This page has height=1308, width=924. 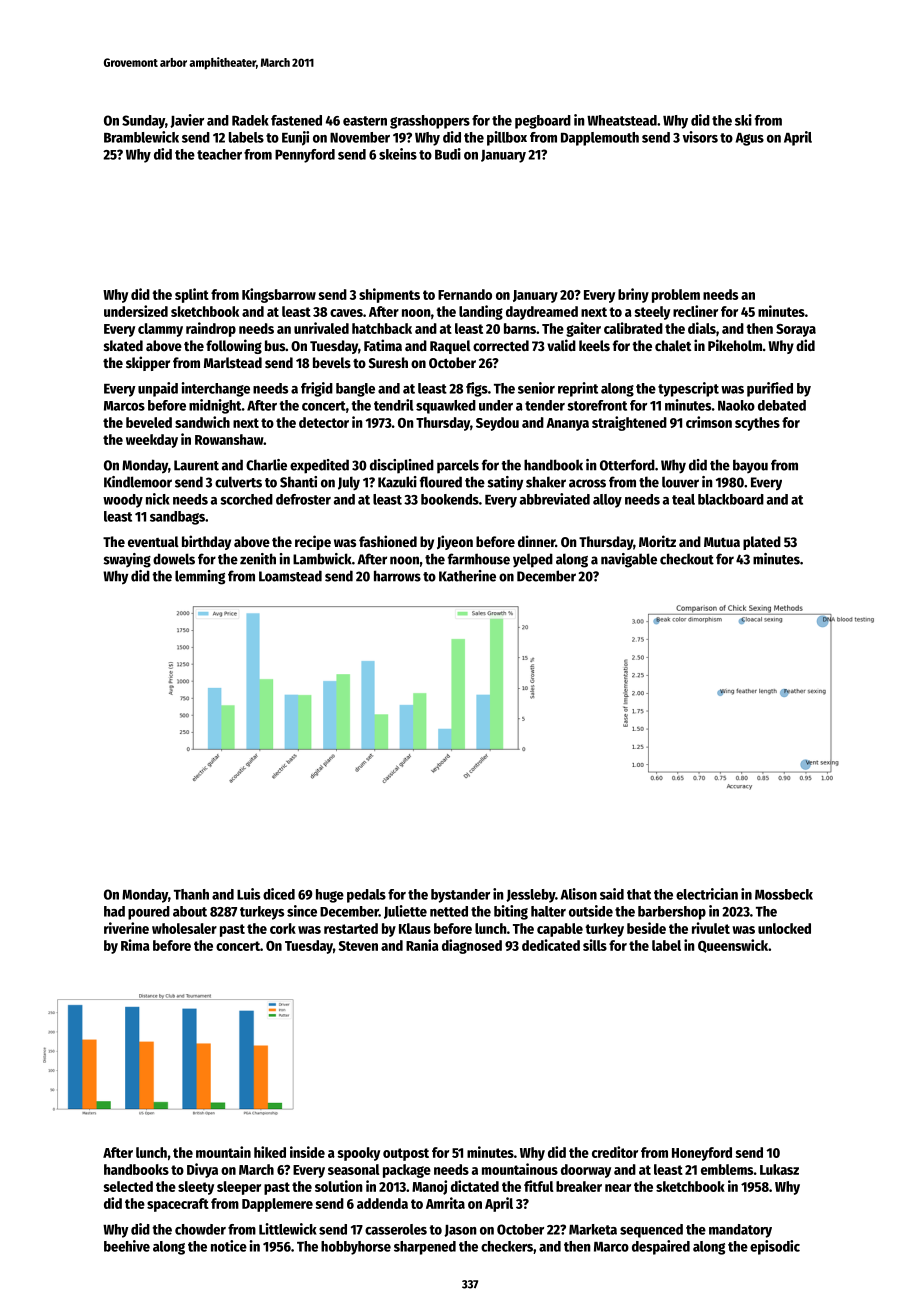 I want to click on Loamstead, so click(x=290, y=576).
